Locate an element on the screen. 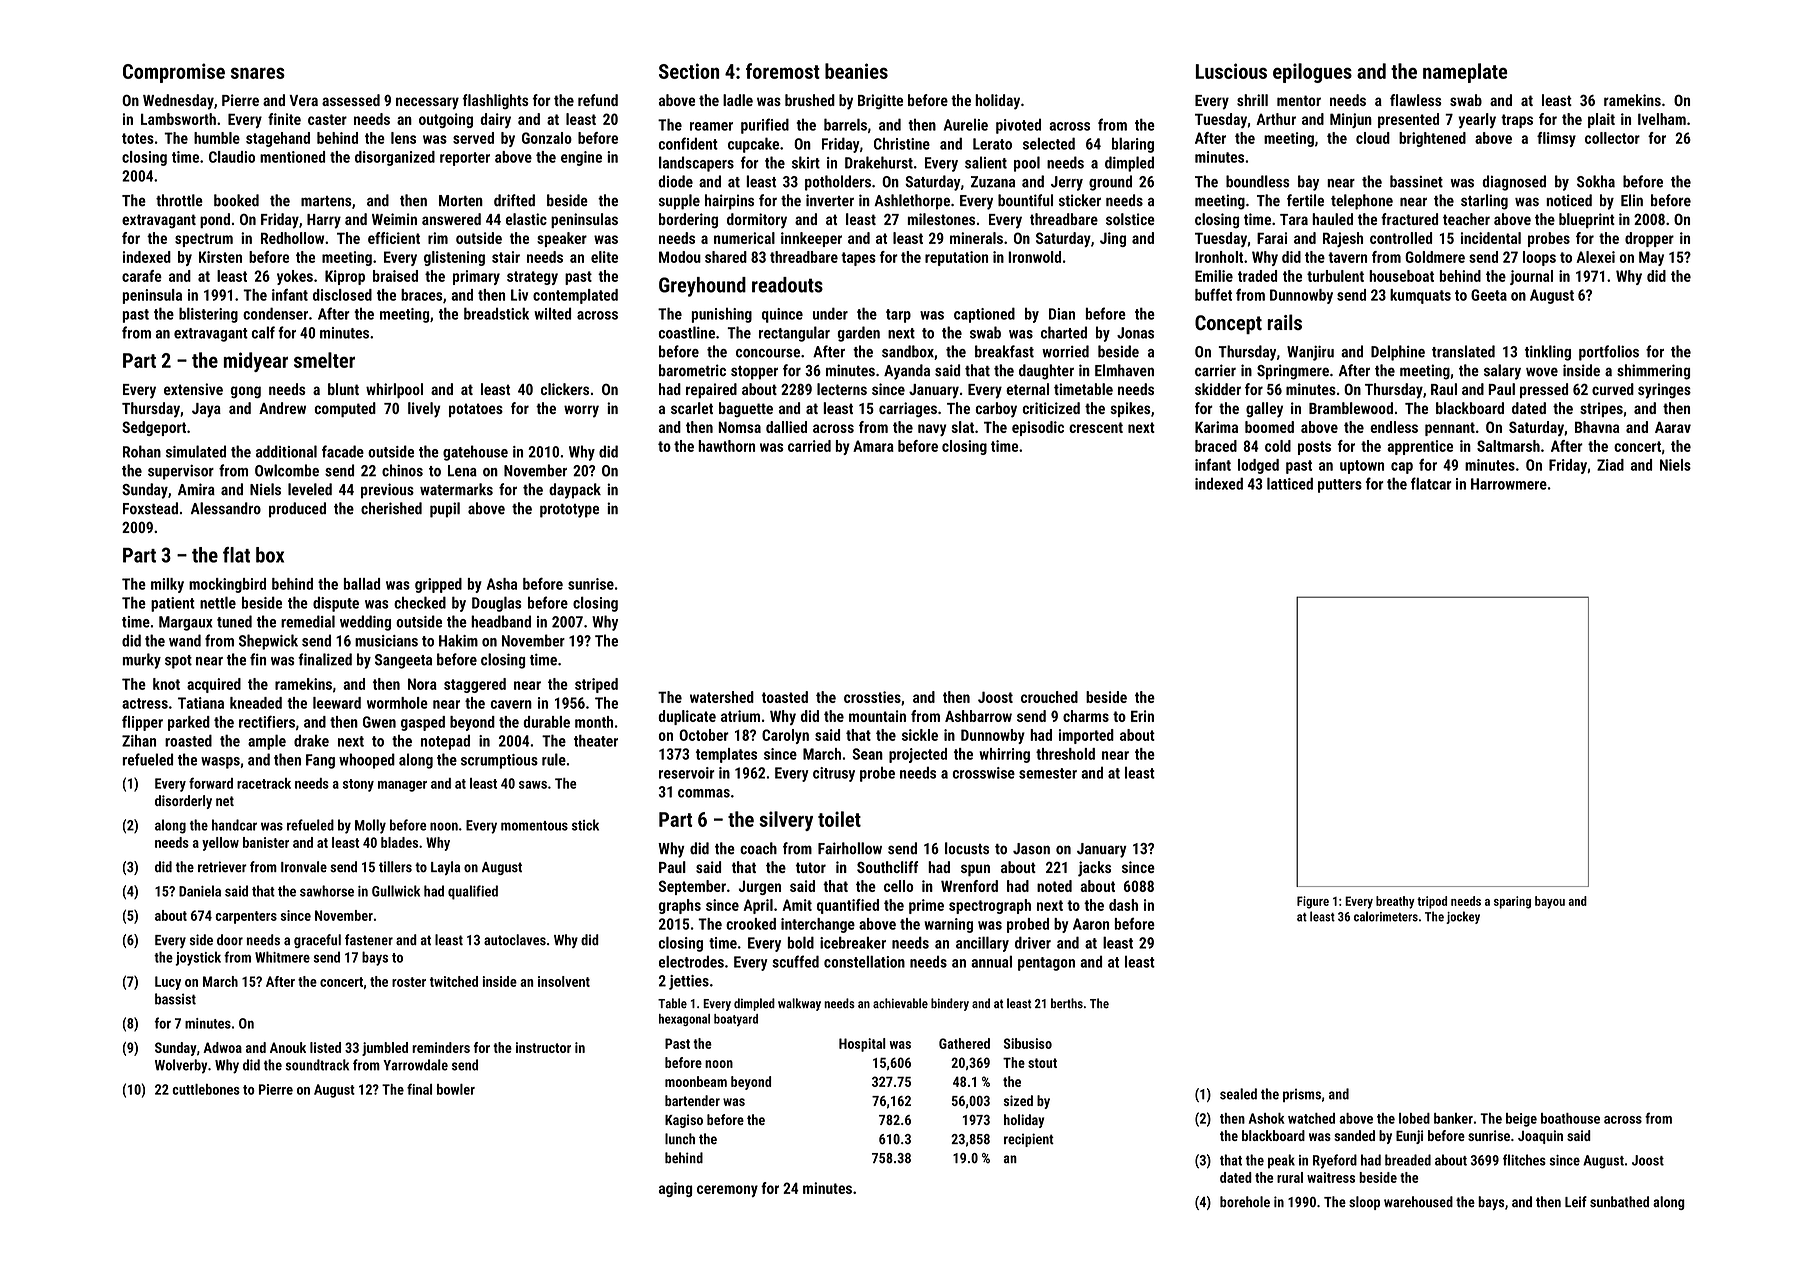  Eunji is located at coordinates (1409, 1137).
